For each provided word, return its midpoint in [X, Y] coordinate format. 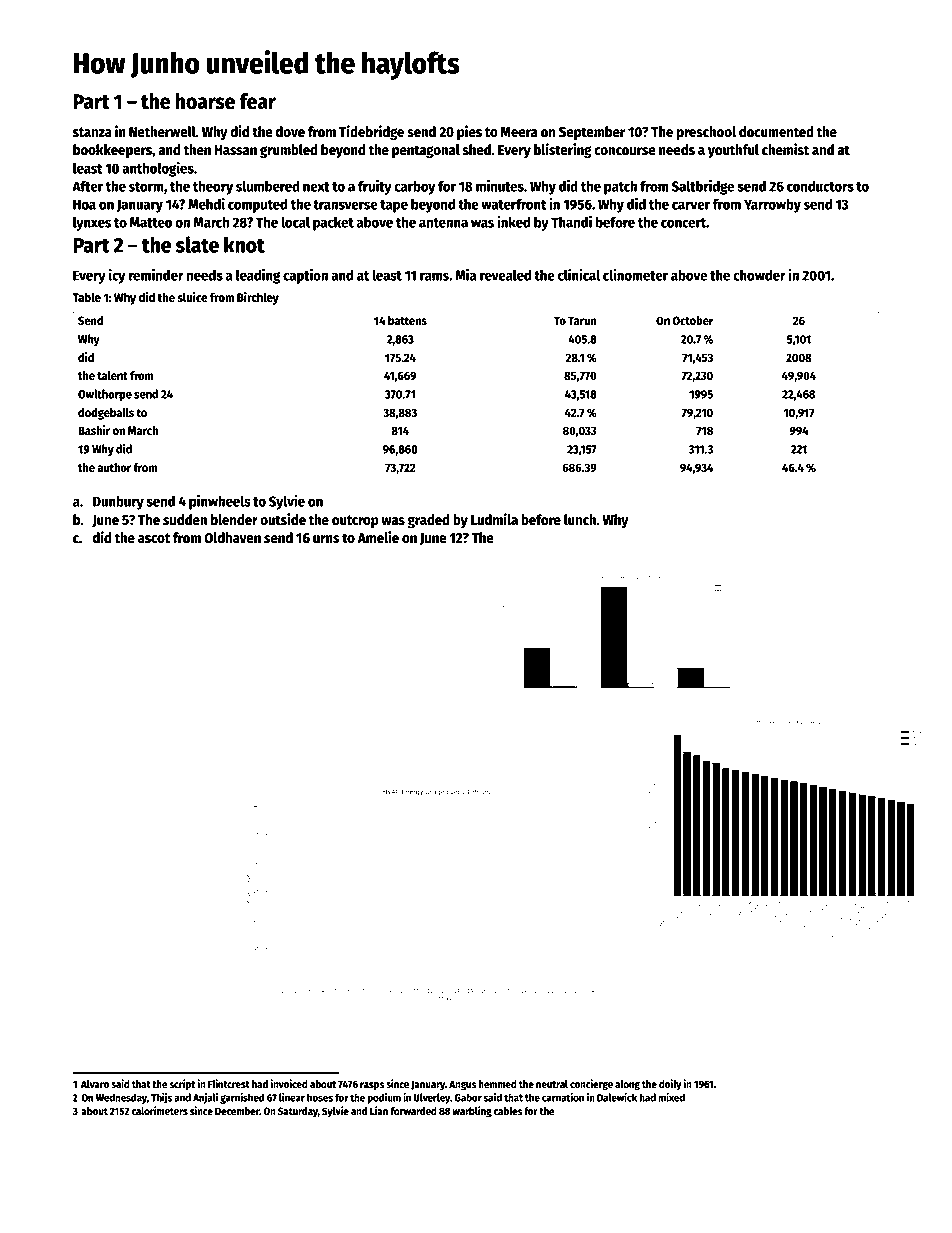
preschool [706, 133]
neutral [552, 1084]
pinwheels [220, 502]
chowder [759, 275]
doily [670, 1085]
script [182, 1085]
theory [213, 187]
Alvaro [95, 1084]
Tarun [582, 320]
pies [469, 132]
